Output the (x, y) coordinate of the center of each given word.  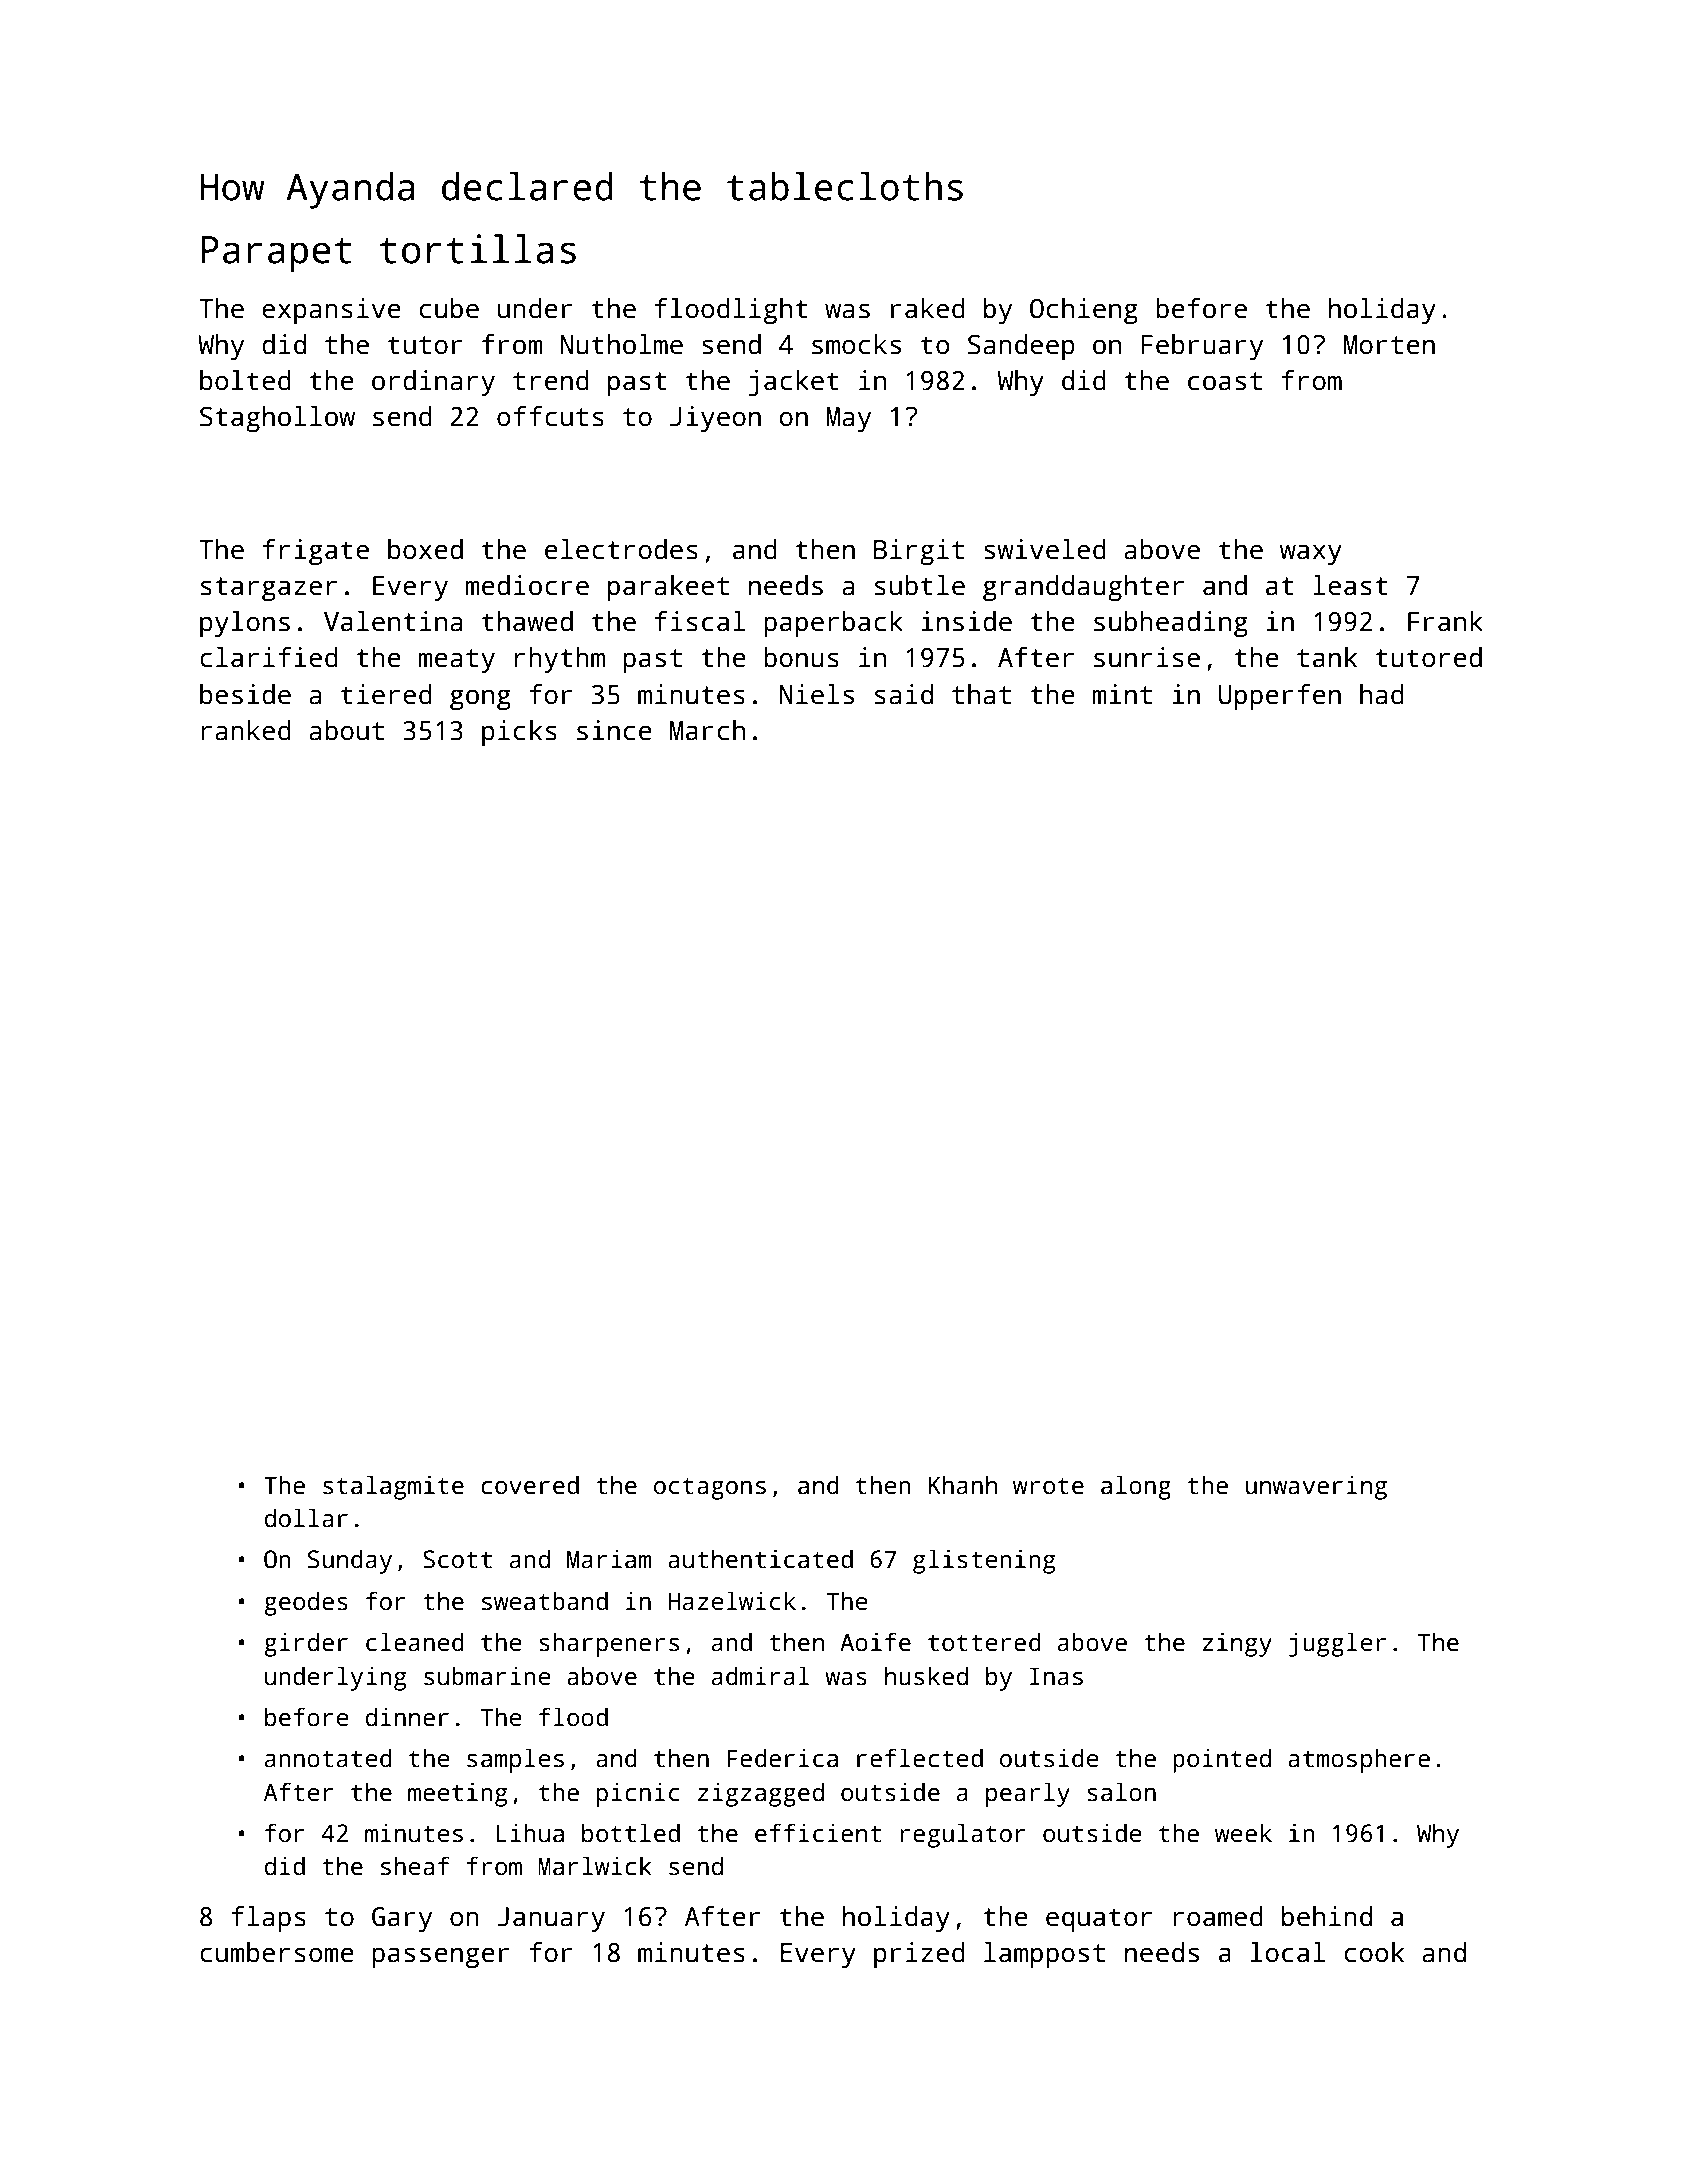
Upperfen (1280, 697)
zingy (1237, 1644)
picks (519, 733)
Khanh (963, 1485)
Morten (1389, 345)
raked (928, 308)
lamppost (1044, 1955)
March (707, 730)
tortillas (478, 249)
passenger (441, 1957)
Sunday (350, 1561)
